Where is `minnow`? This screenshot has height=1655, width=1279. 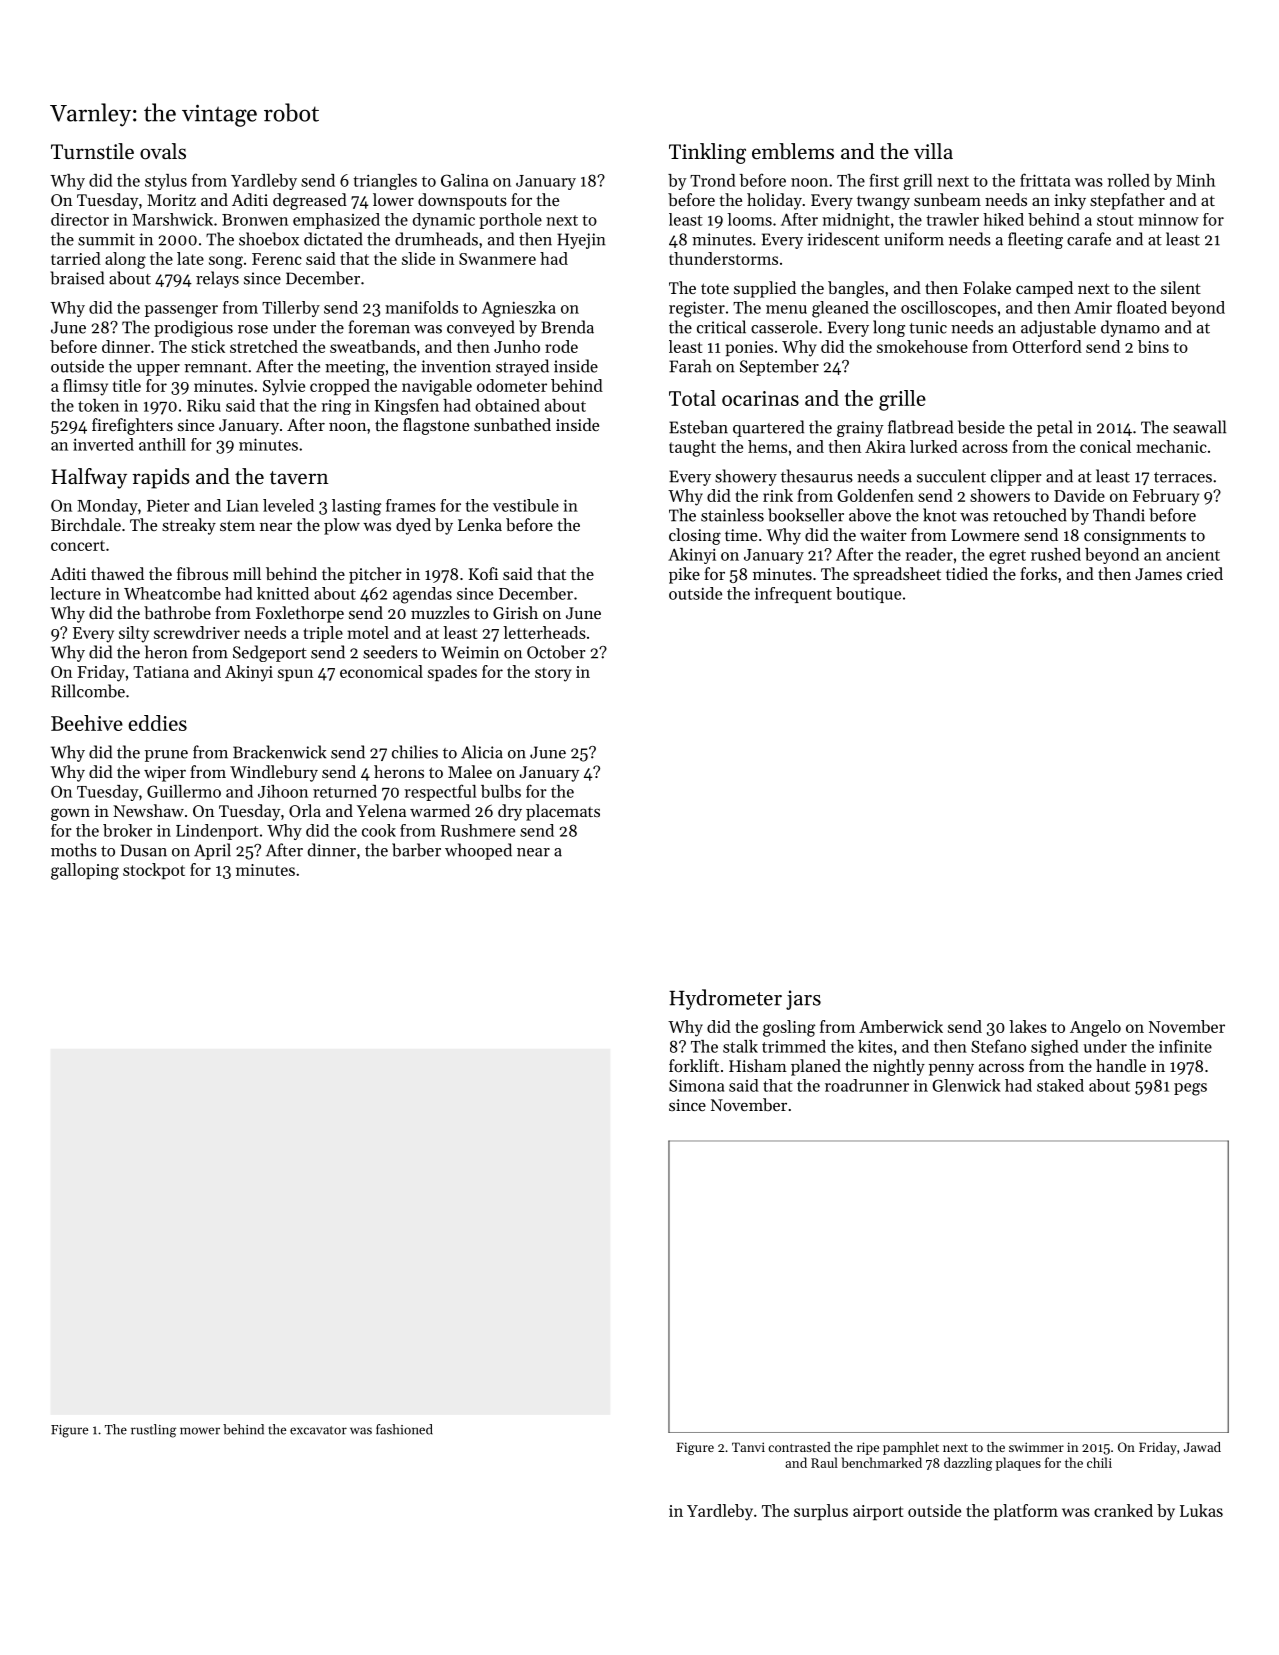
minnow is located at coordinates (1168, 220).
